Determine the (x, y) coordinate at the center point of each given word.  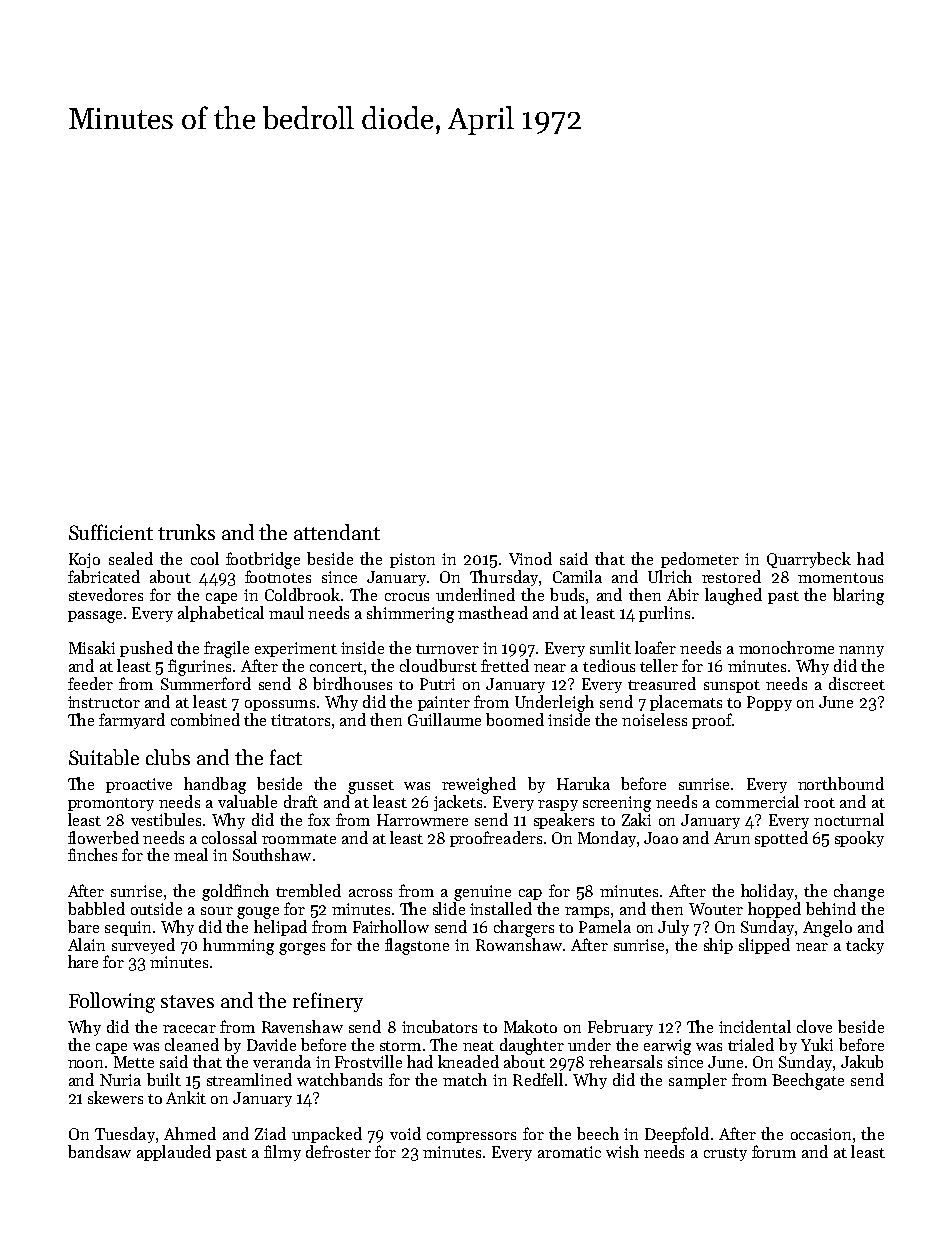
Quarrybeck (809, 560)
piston (412, 560)
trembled (308, 890)
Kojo (84, 560)
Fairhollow (391, 926)
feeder (90, 683)
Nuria (120, 1080)
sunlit (610, 647)
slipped (764, 946)
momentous (840, 578)
